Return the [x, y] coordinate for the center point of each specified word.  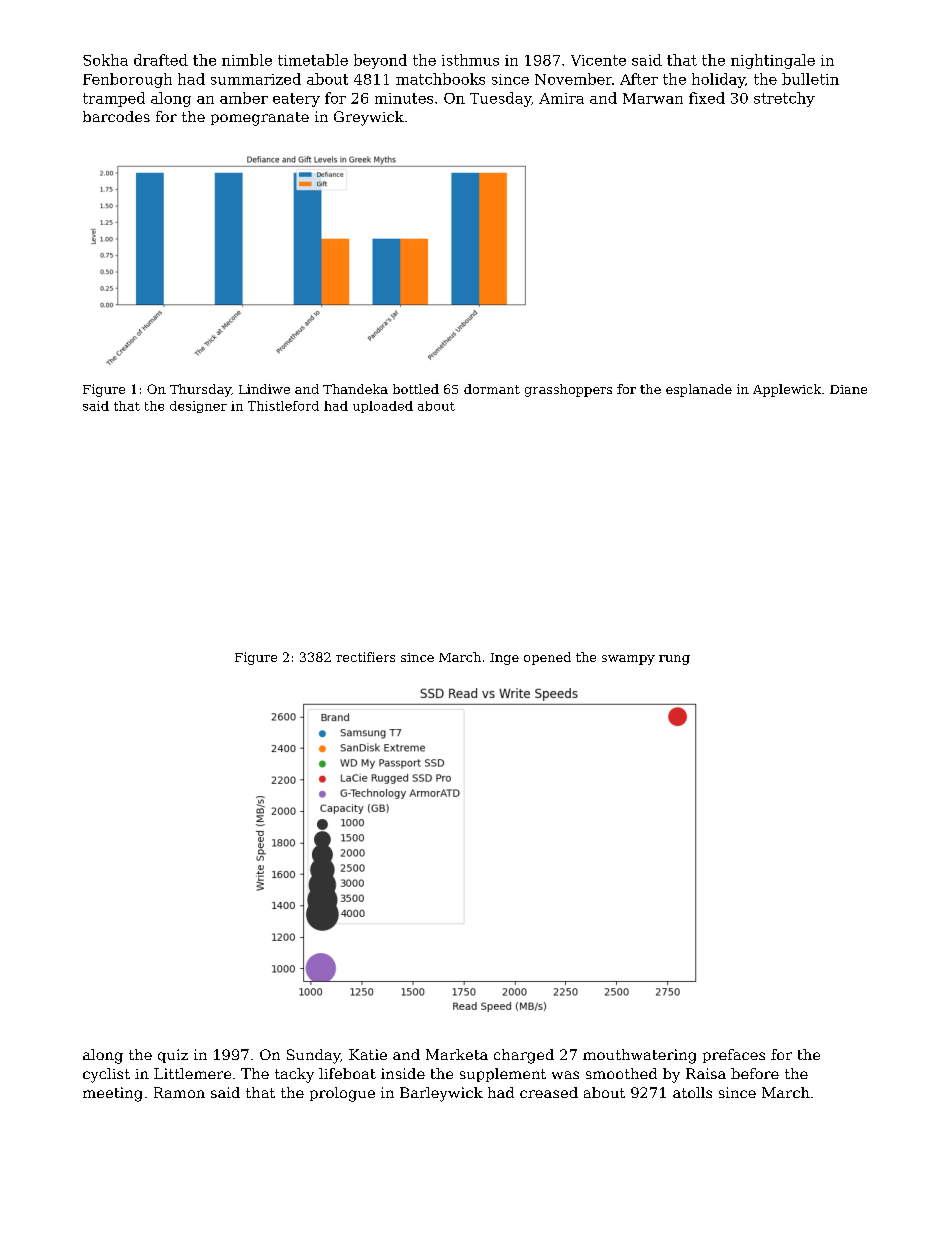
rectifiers [365, 657]
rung [674, 660]
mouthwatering [639, 1056]
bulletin [810, 79]
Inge [504, 659]
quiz [173, 1056]
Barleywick [441, 1094]
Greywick [369, 118]
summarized [256, 79]
